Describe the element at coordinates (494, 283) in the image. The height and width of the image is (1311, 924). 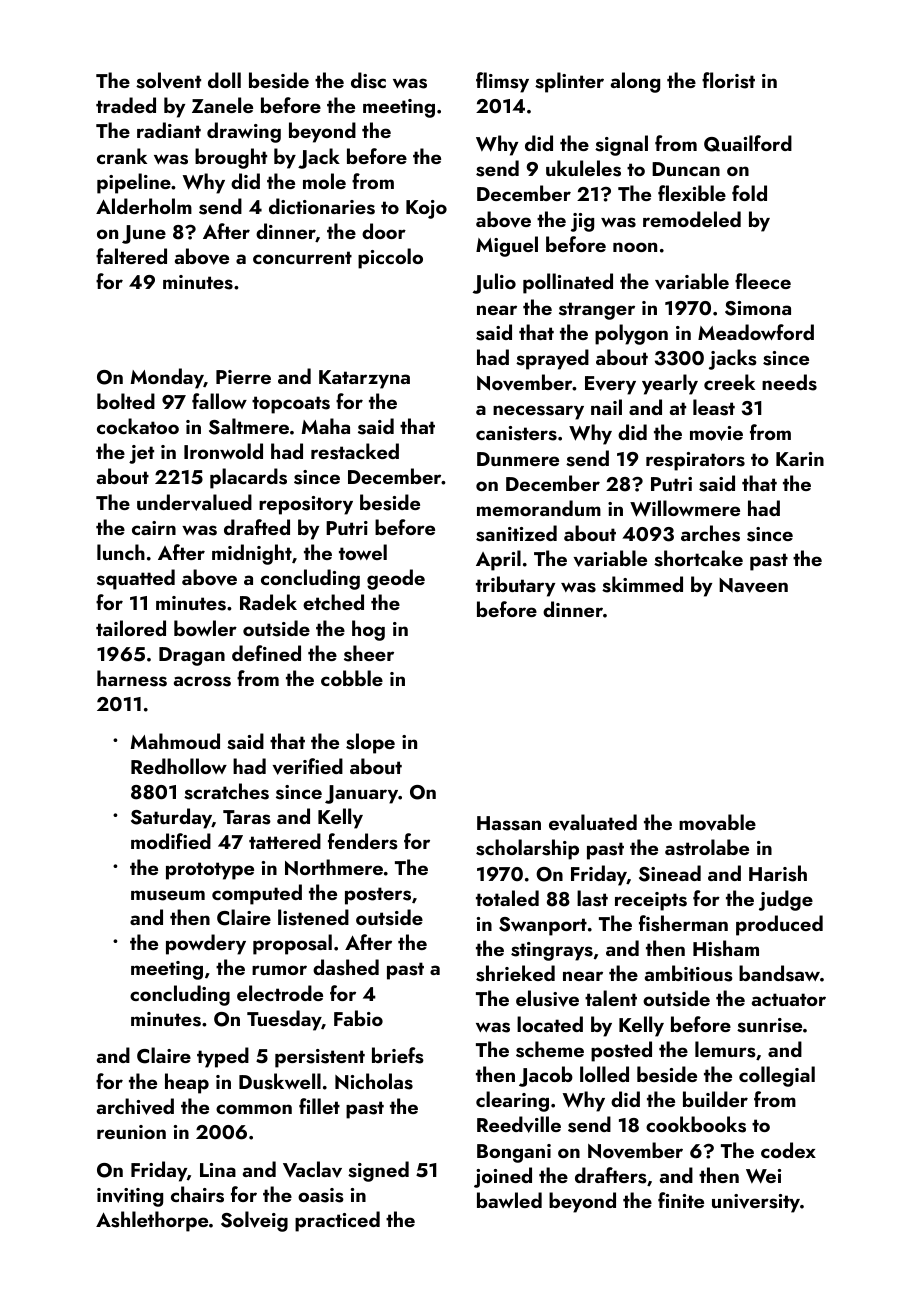
I see `Julio` at that location.
